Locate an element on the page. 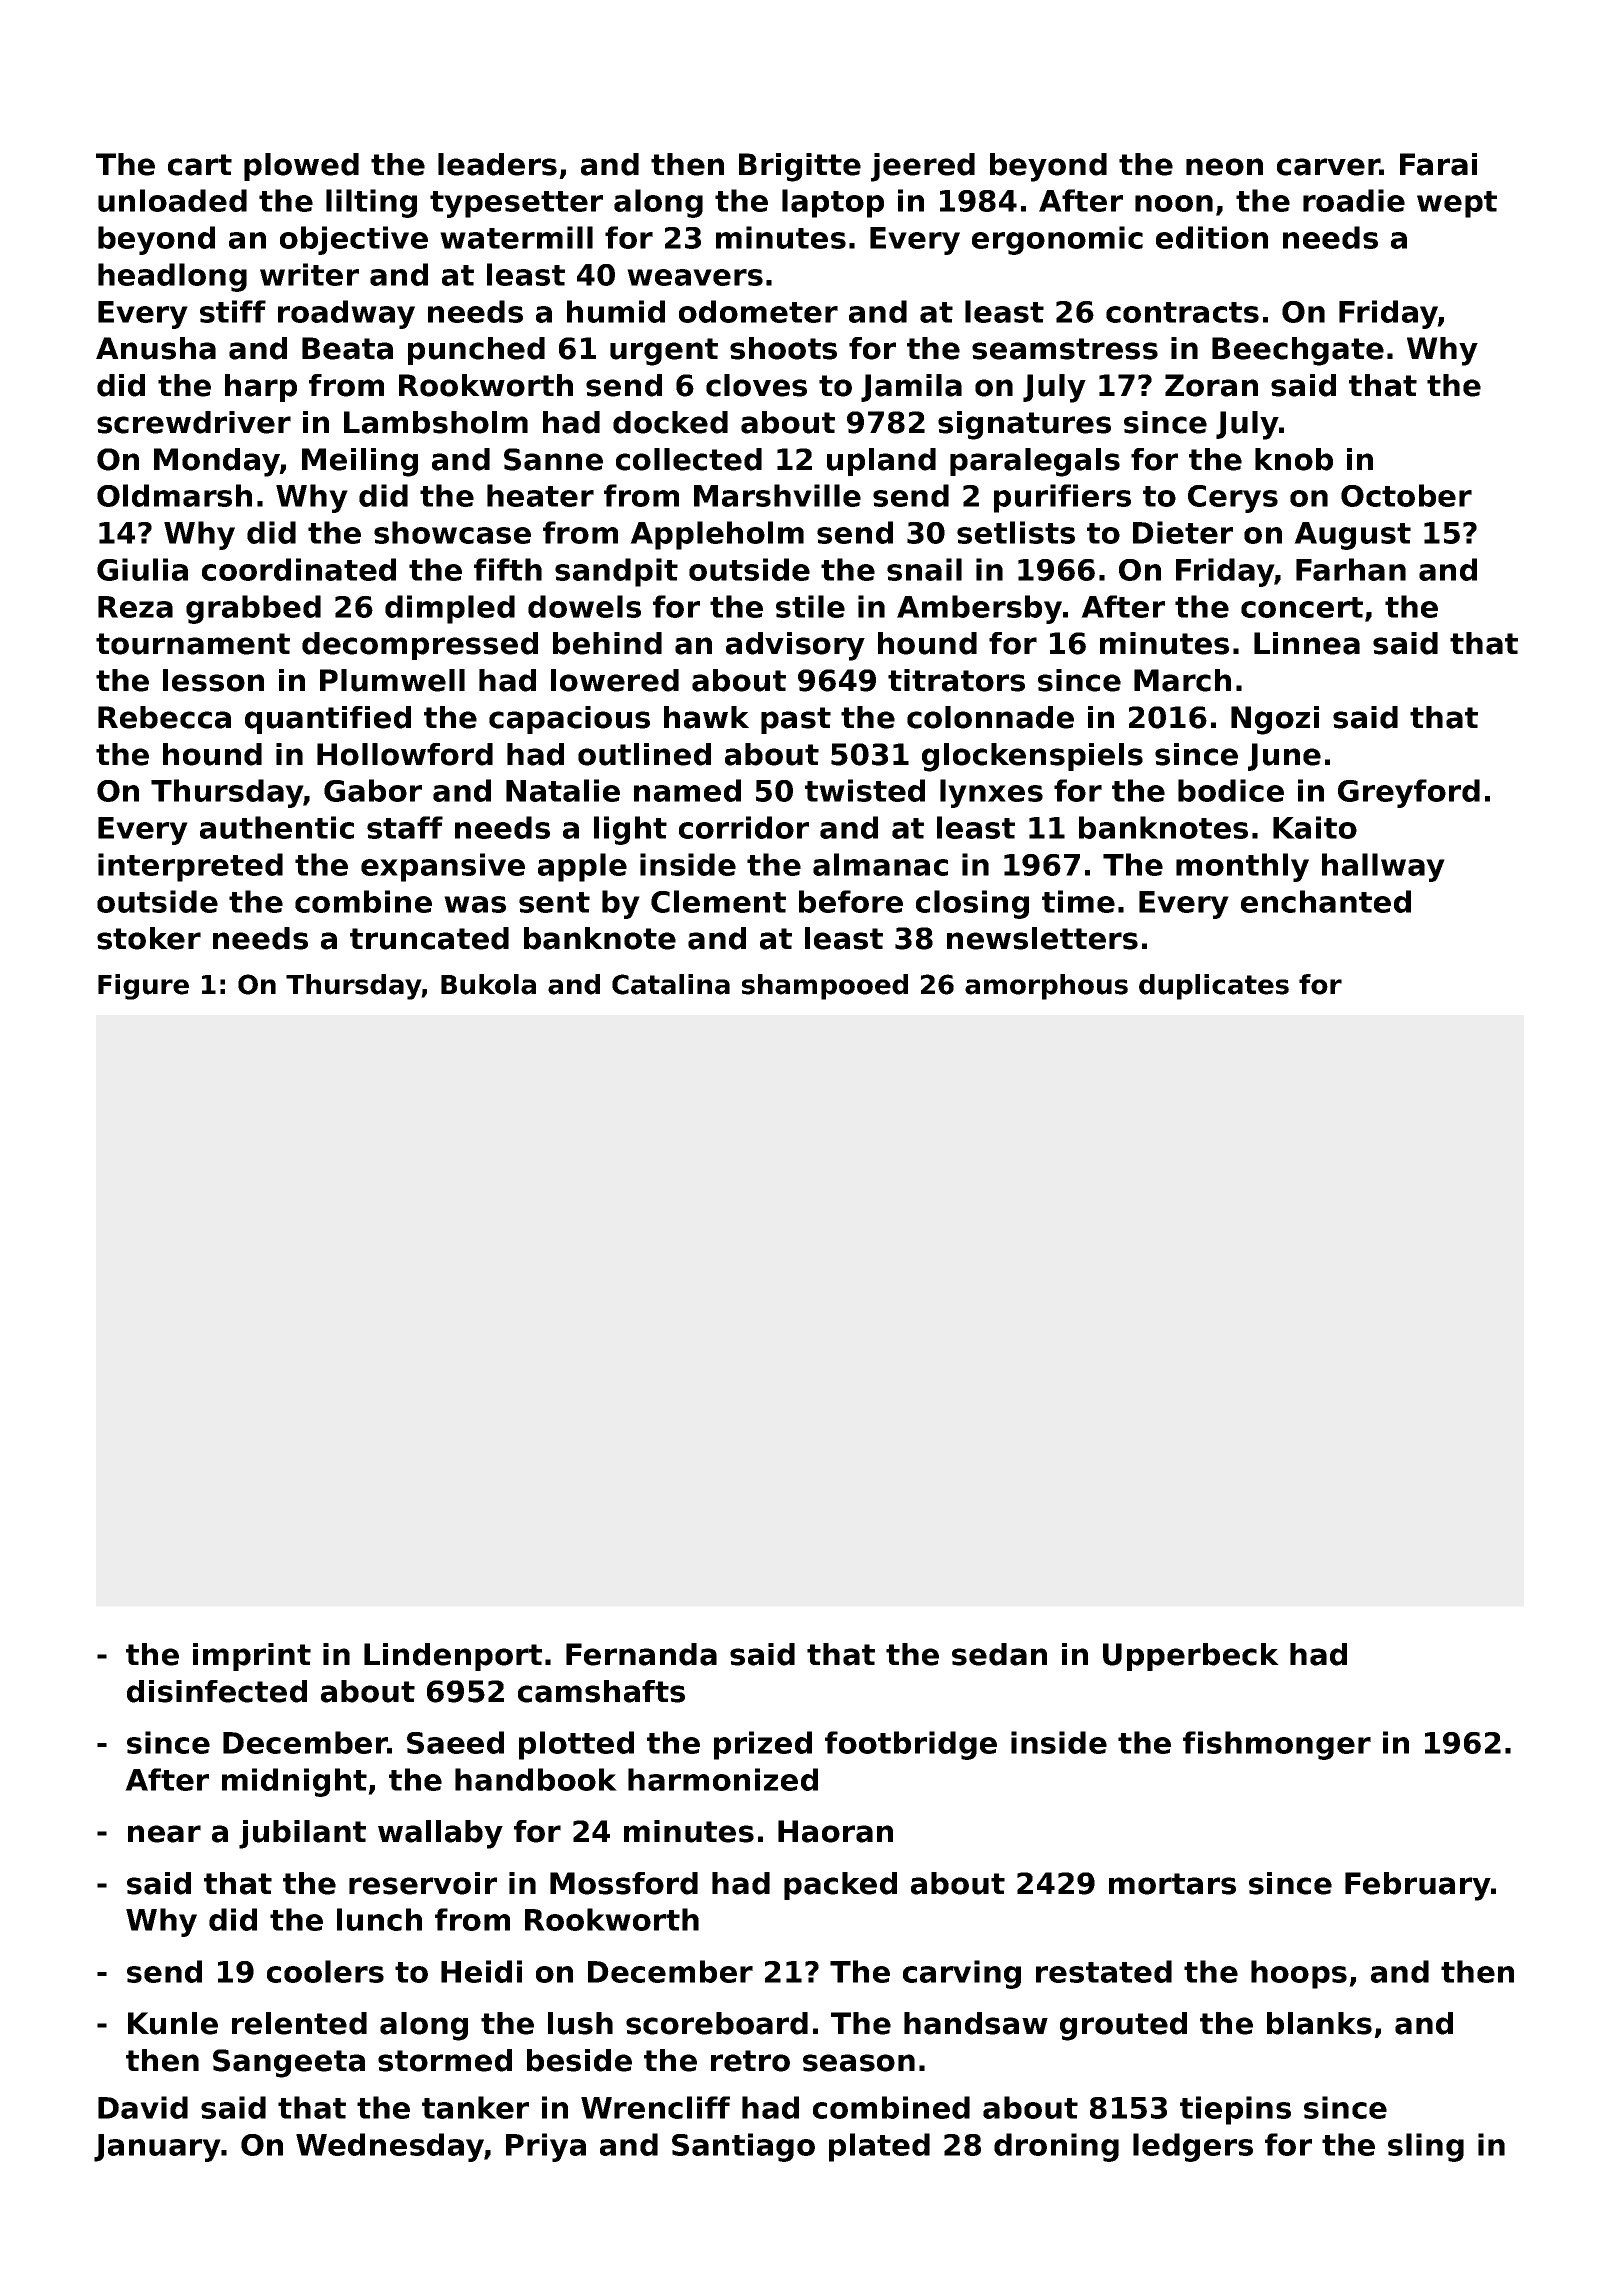  lynxes is located at coordinates (991, 793).
